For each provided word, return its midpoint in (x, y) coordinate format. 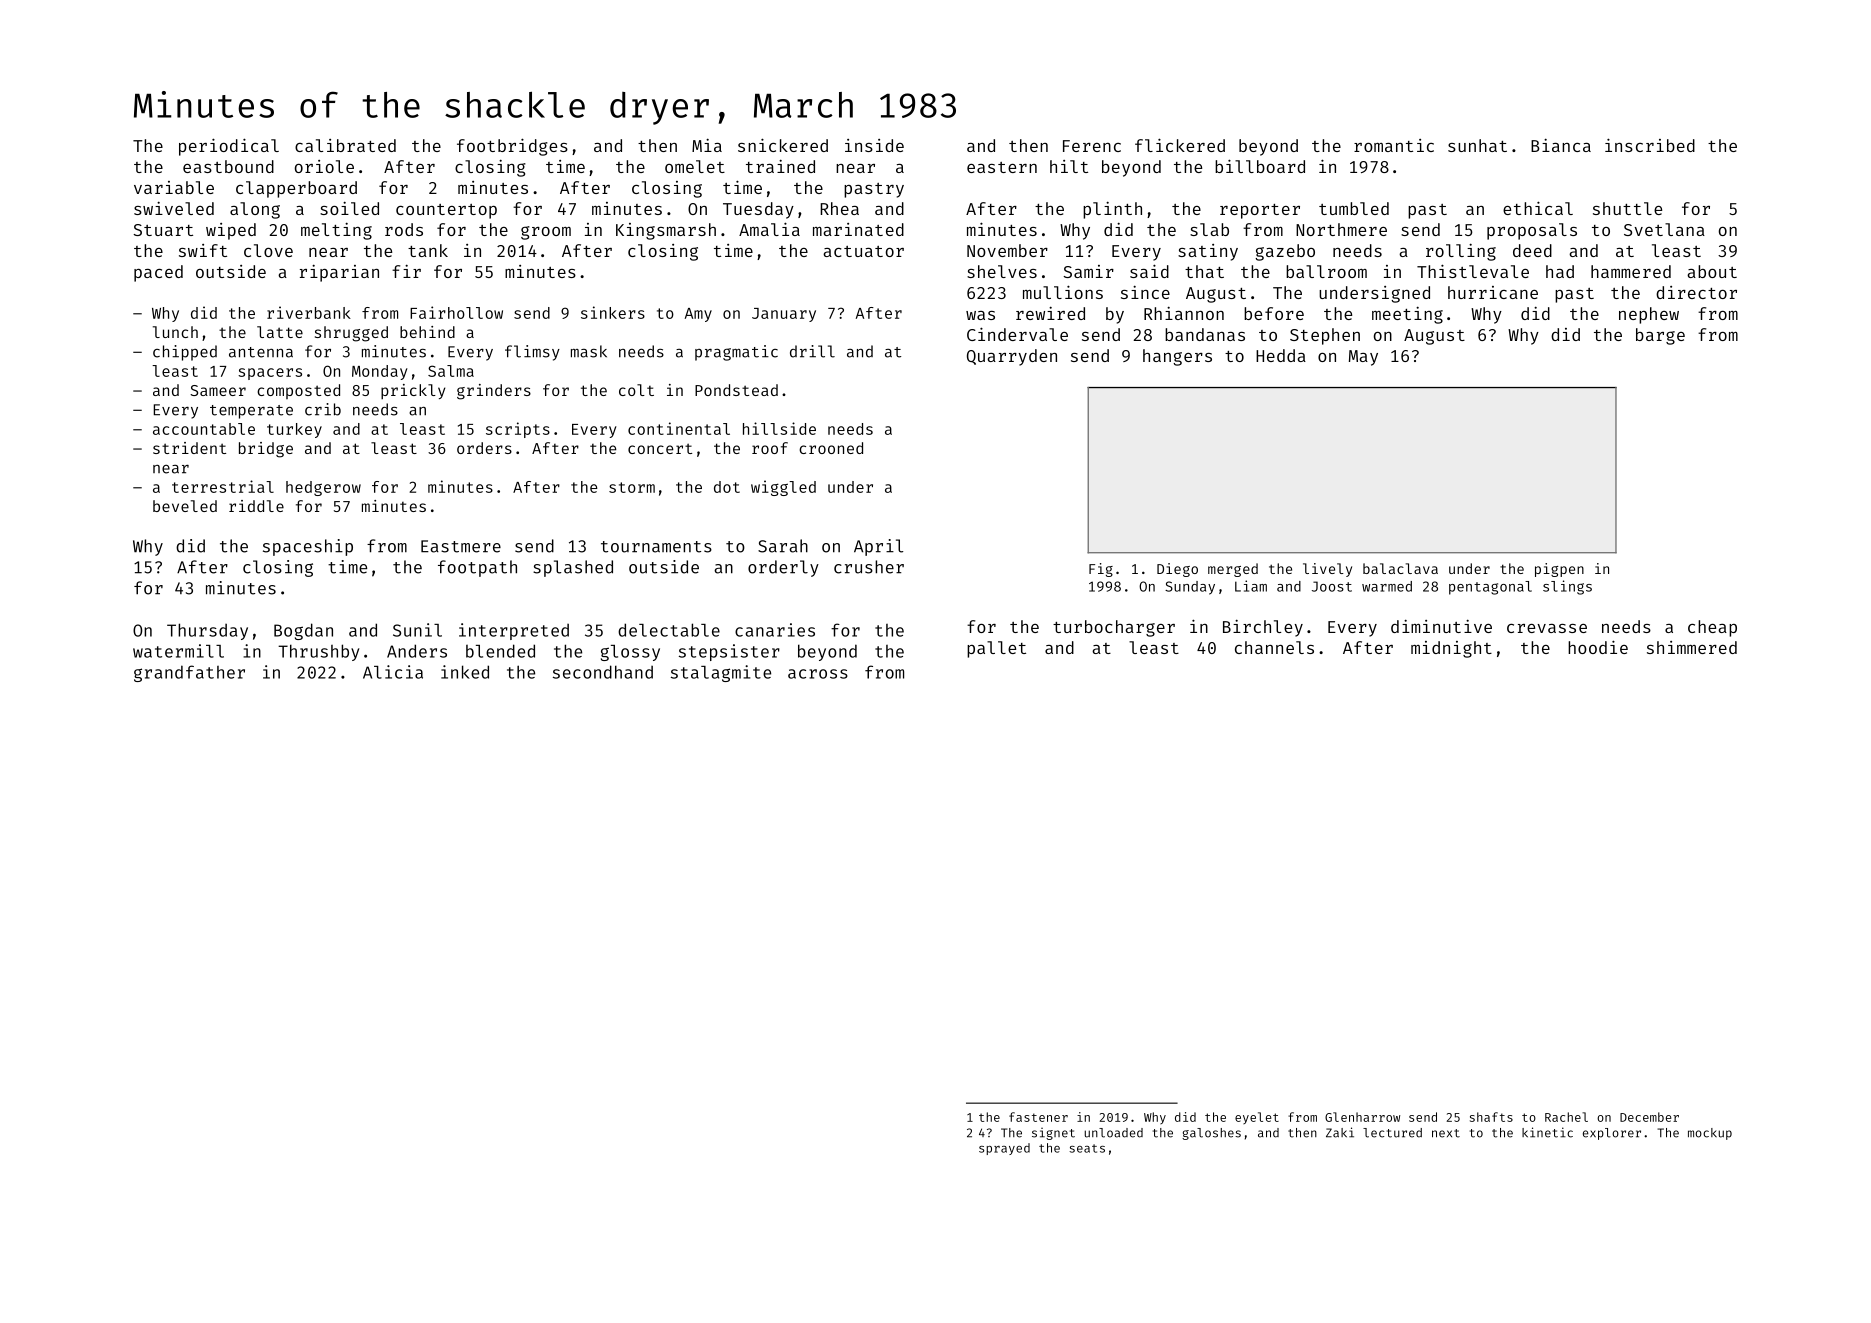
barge (1660, 336)
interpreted (514, 631)
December (1649, 1117)
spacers (270, 374)
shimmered (1692, 647)
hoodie (1598, 647)
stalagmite (721, 673)
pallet (996, 649)
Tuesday (758, 210)
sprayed (1004, 1149)
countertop (446, 211)
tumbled (1354, 208)
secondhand (603, 672)
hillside (779, 428)
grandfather (189, 673)
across (818, 674)
